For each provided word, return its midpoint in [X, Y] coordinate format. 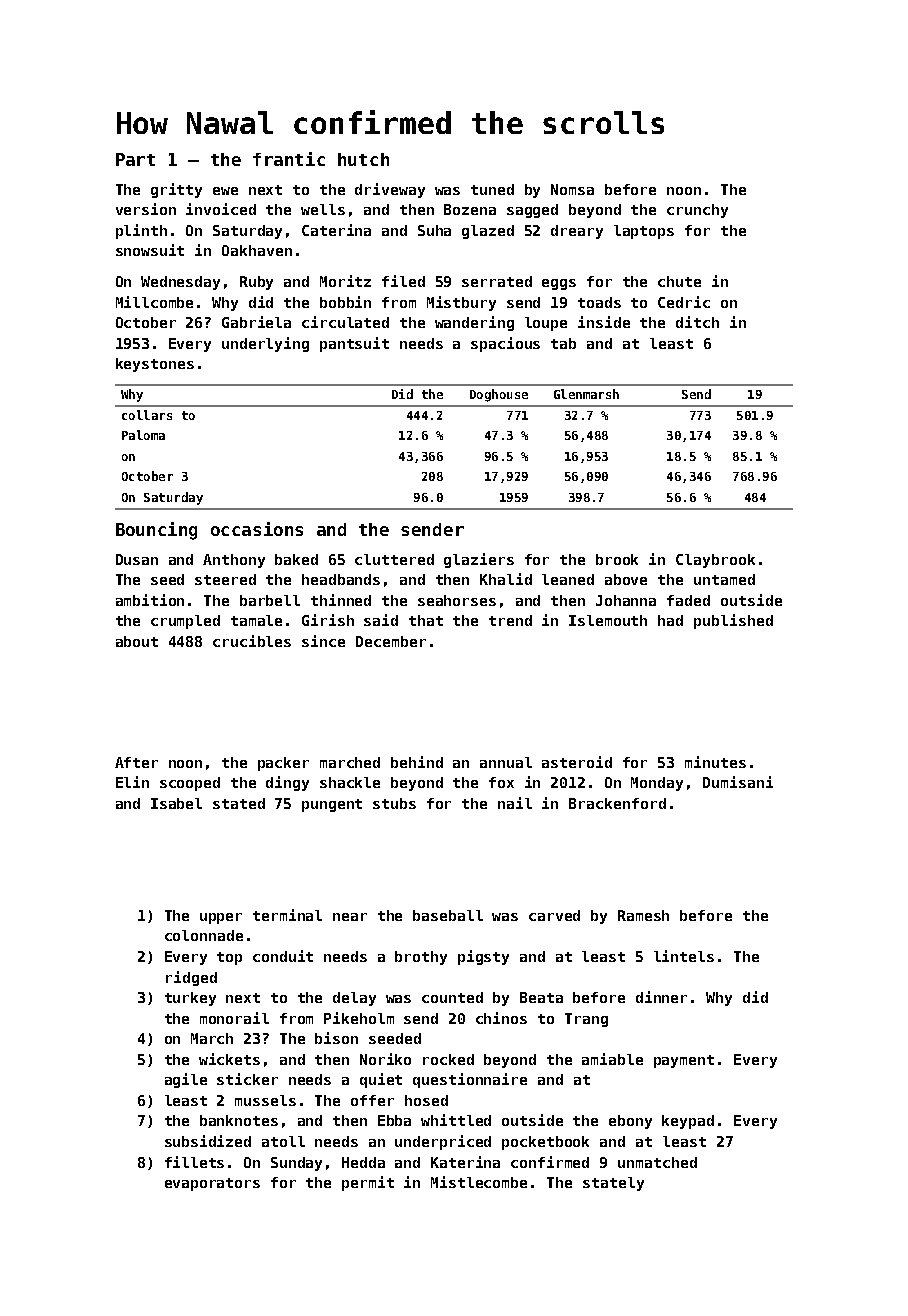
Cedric [684, 302]
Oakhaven [257, 250]
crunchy [697, 211]
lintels [684, 956]
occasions [257, 529]
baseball [448, 915]
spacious [505, 344]
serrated [497, 281]
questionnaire [470, 1080]
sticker [247, 1079]
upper [221, 918]
